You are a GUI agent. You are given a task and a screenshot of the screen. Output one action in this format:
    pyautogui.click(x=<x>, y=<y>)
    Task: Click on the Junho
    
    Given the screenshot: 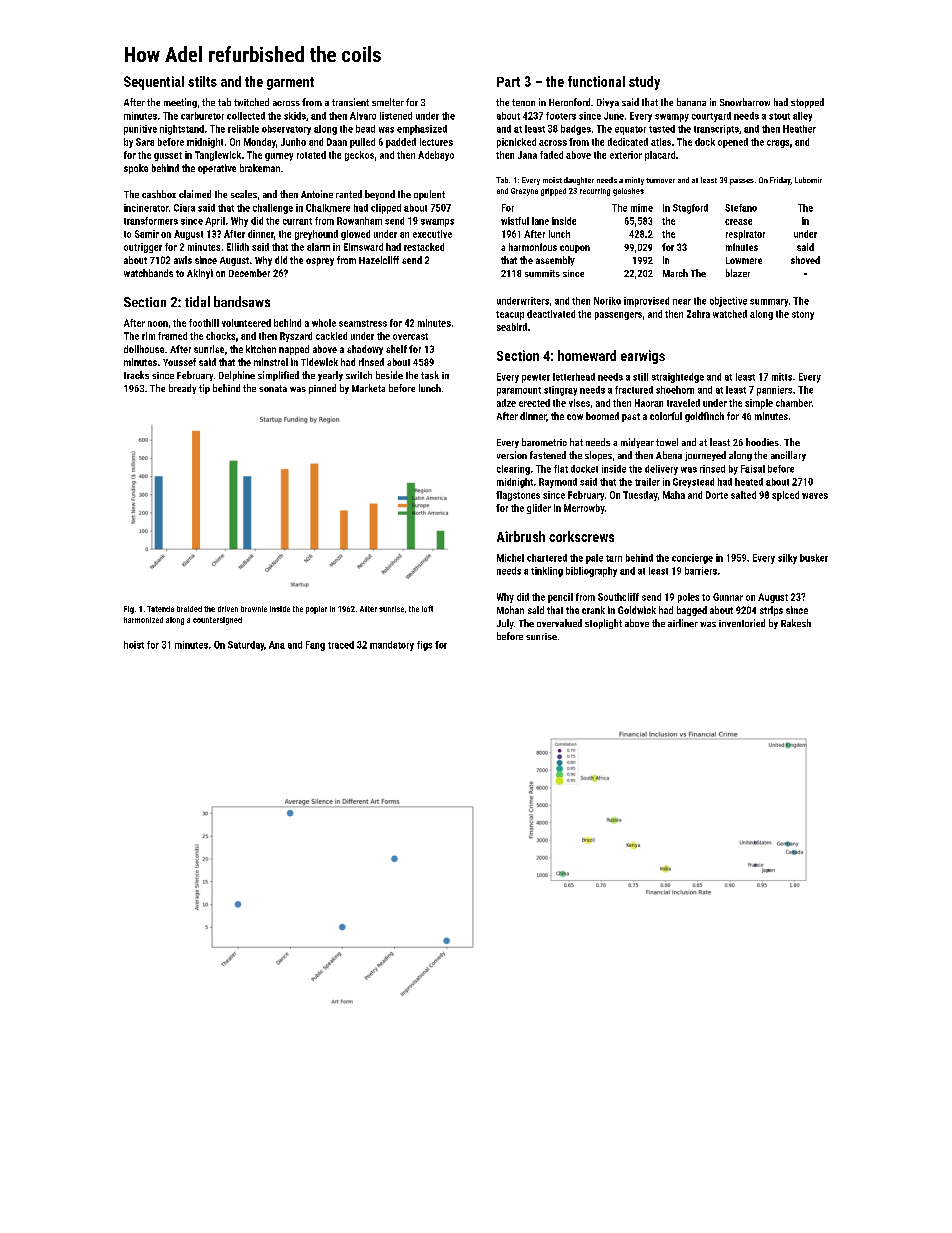 What is the action you would take?
    pyautogui.click(x=293, y=142)
